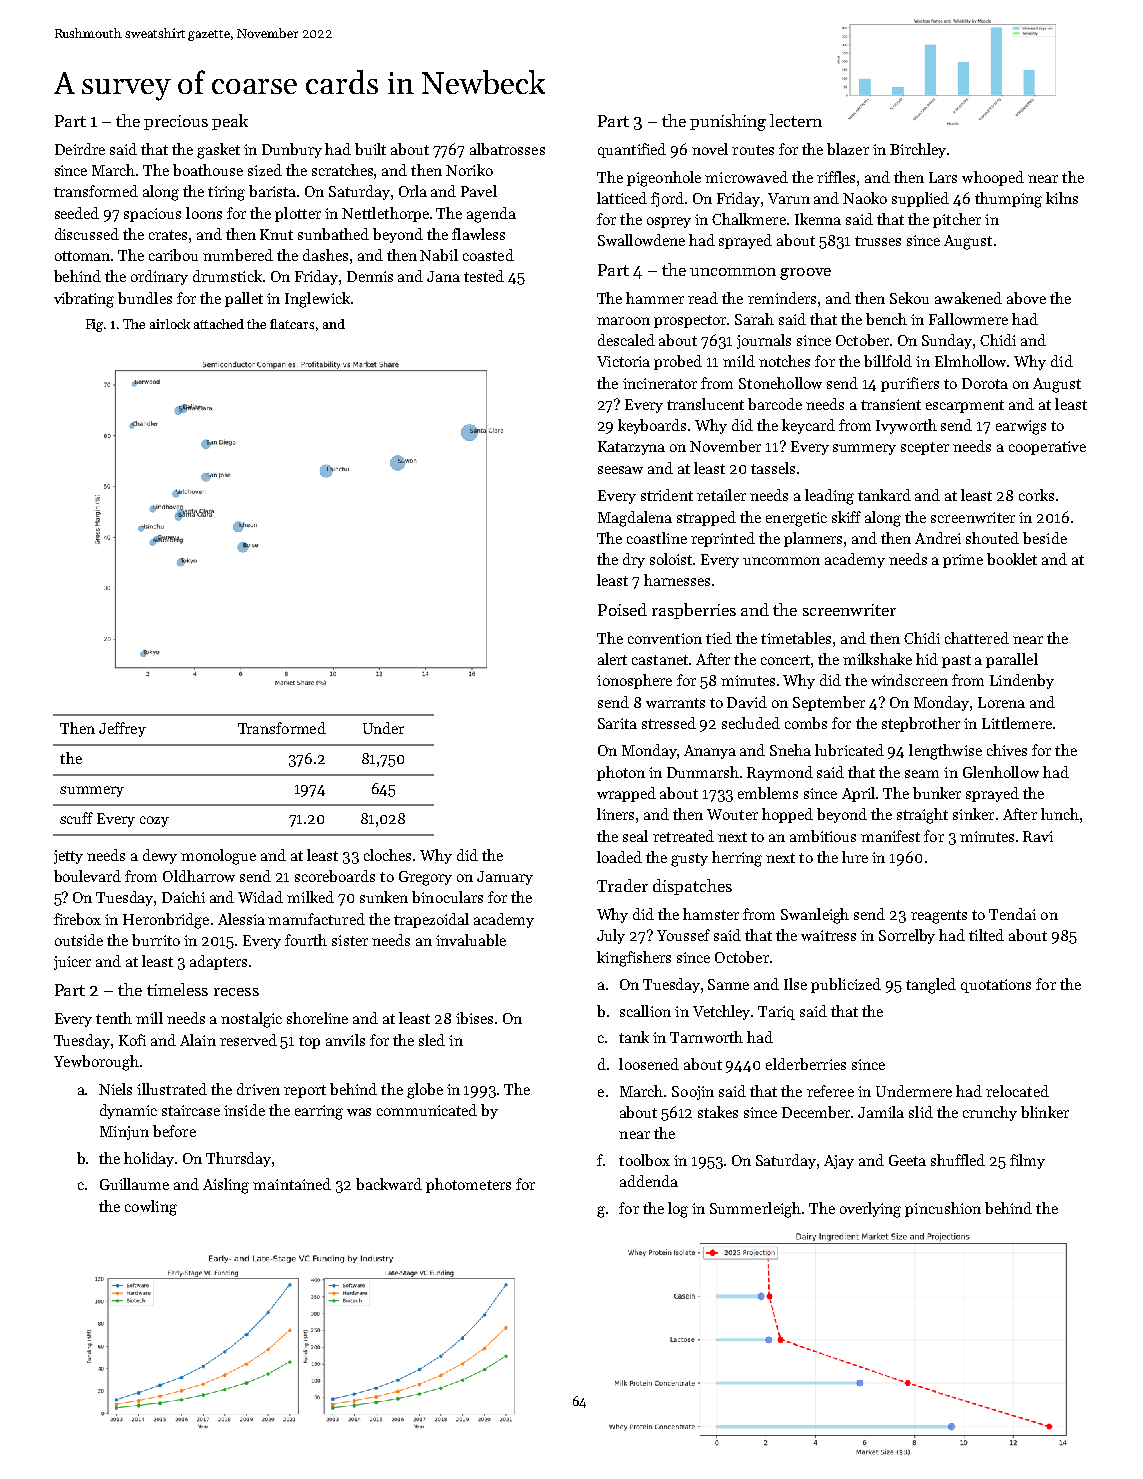 Image resolution: width=1143 pixels, height=1479 pixels. I want to click on referee, so click(830, 1091).
